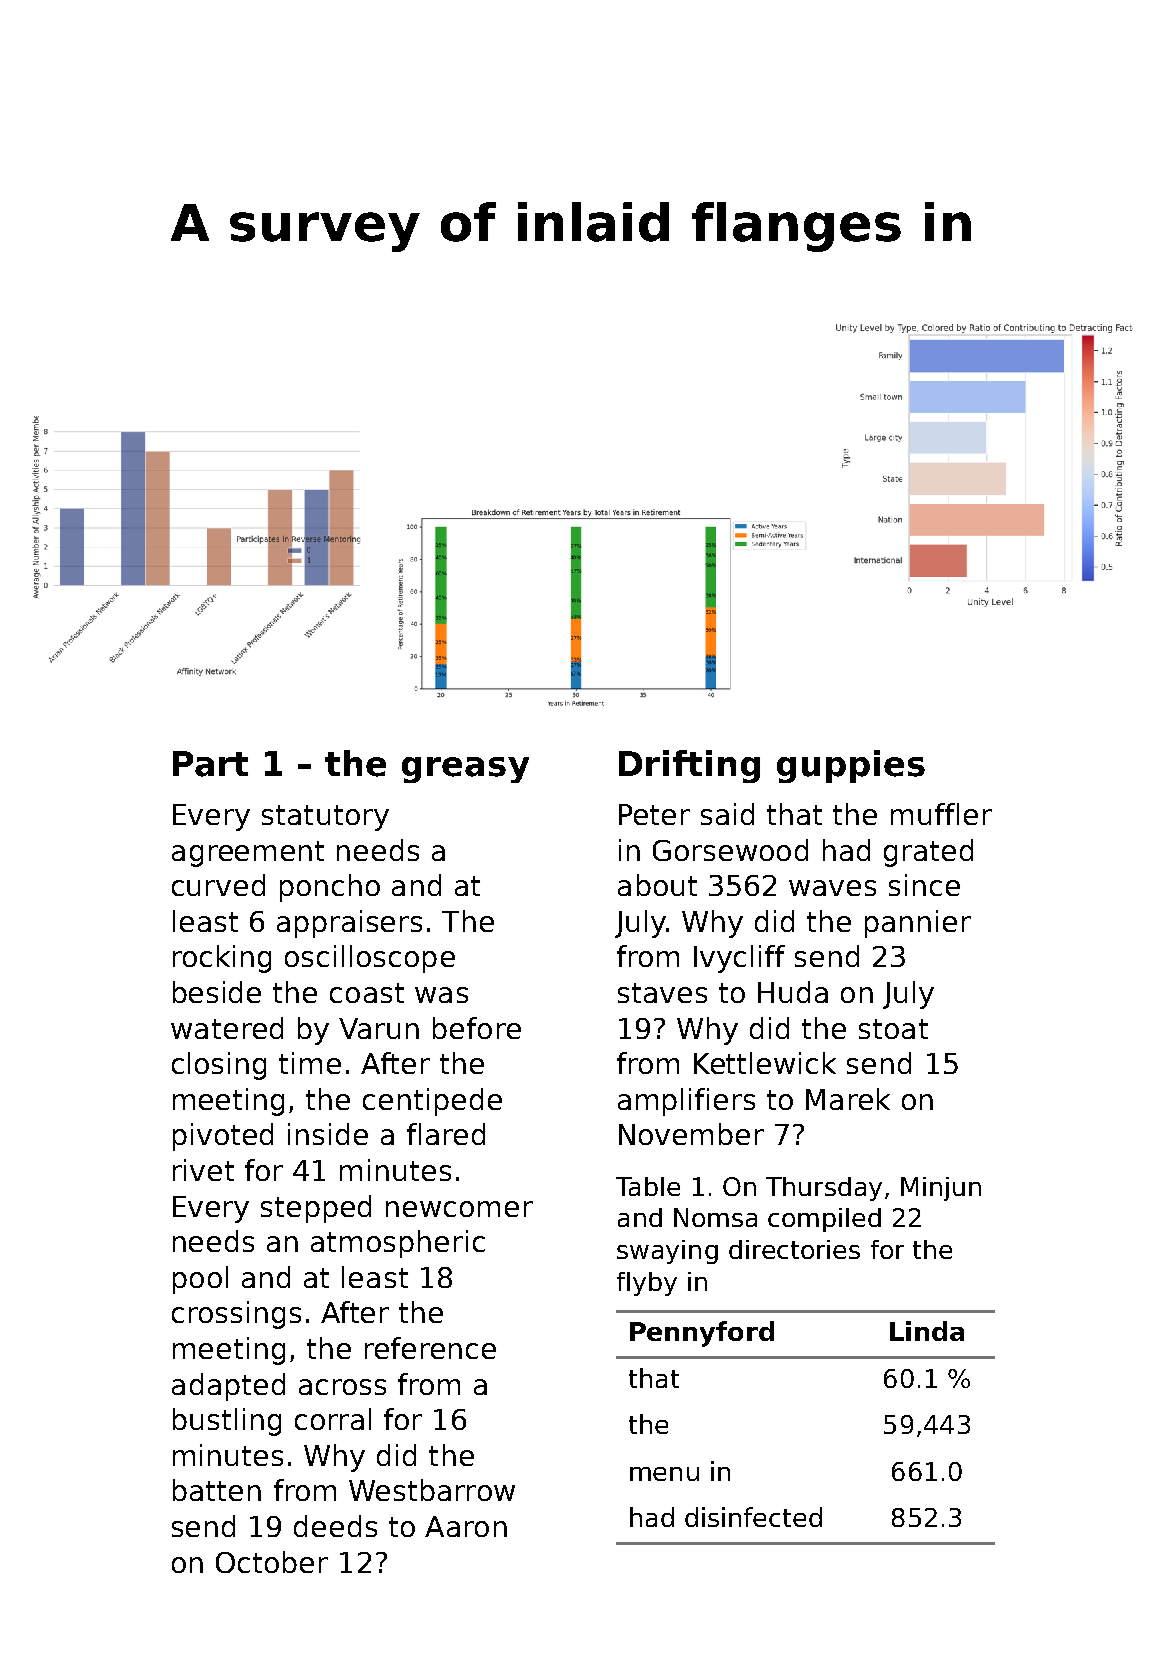 The image size is (1165, 1654). What do you see at coordinates (330, 888) in the document?
I see `poncho` at bounding box center [330, 888].
